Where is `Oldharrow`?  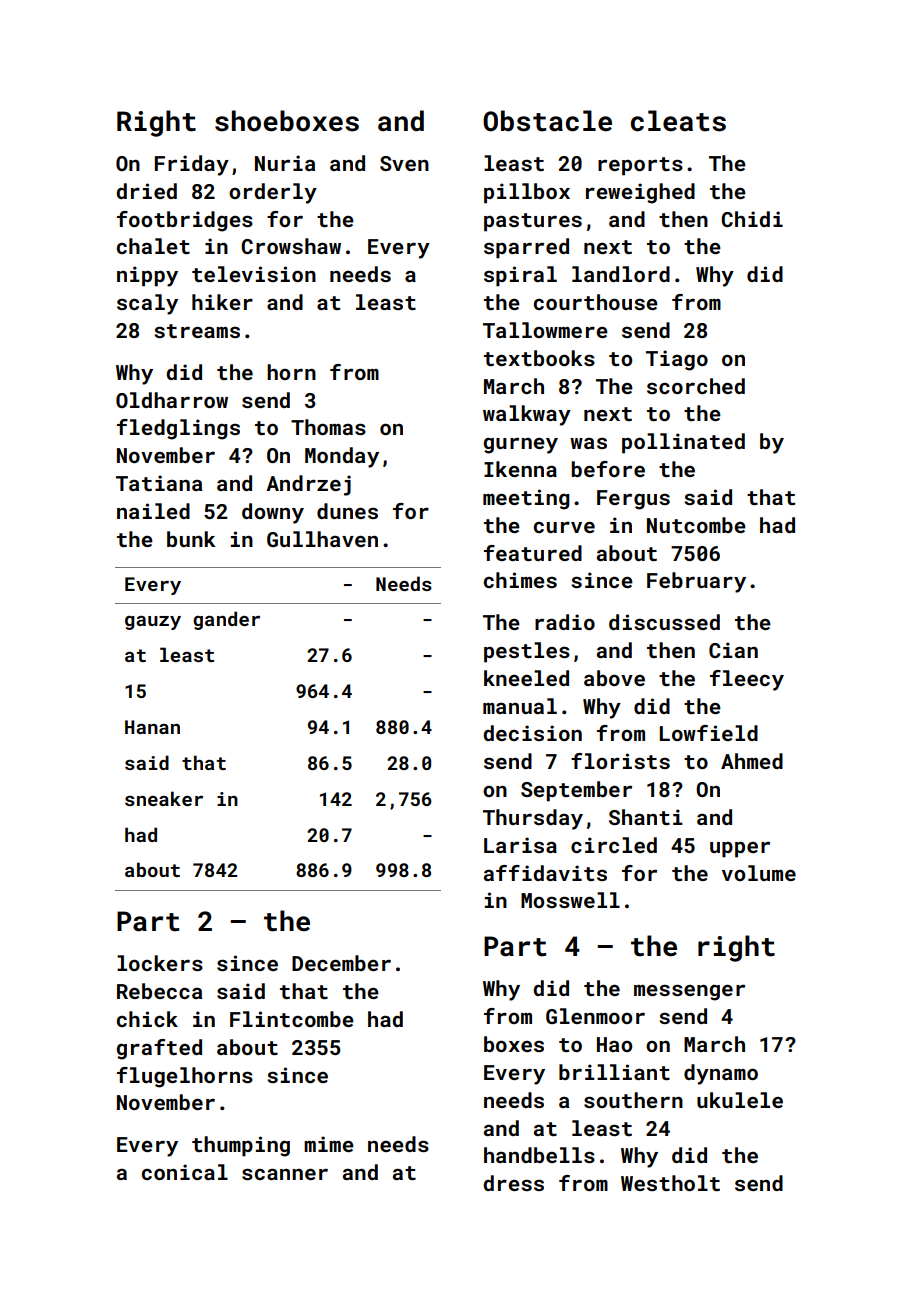 Oldharrow is located at coordinates (172, 400).
